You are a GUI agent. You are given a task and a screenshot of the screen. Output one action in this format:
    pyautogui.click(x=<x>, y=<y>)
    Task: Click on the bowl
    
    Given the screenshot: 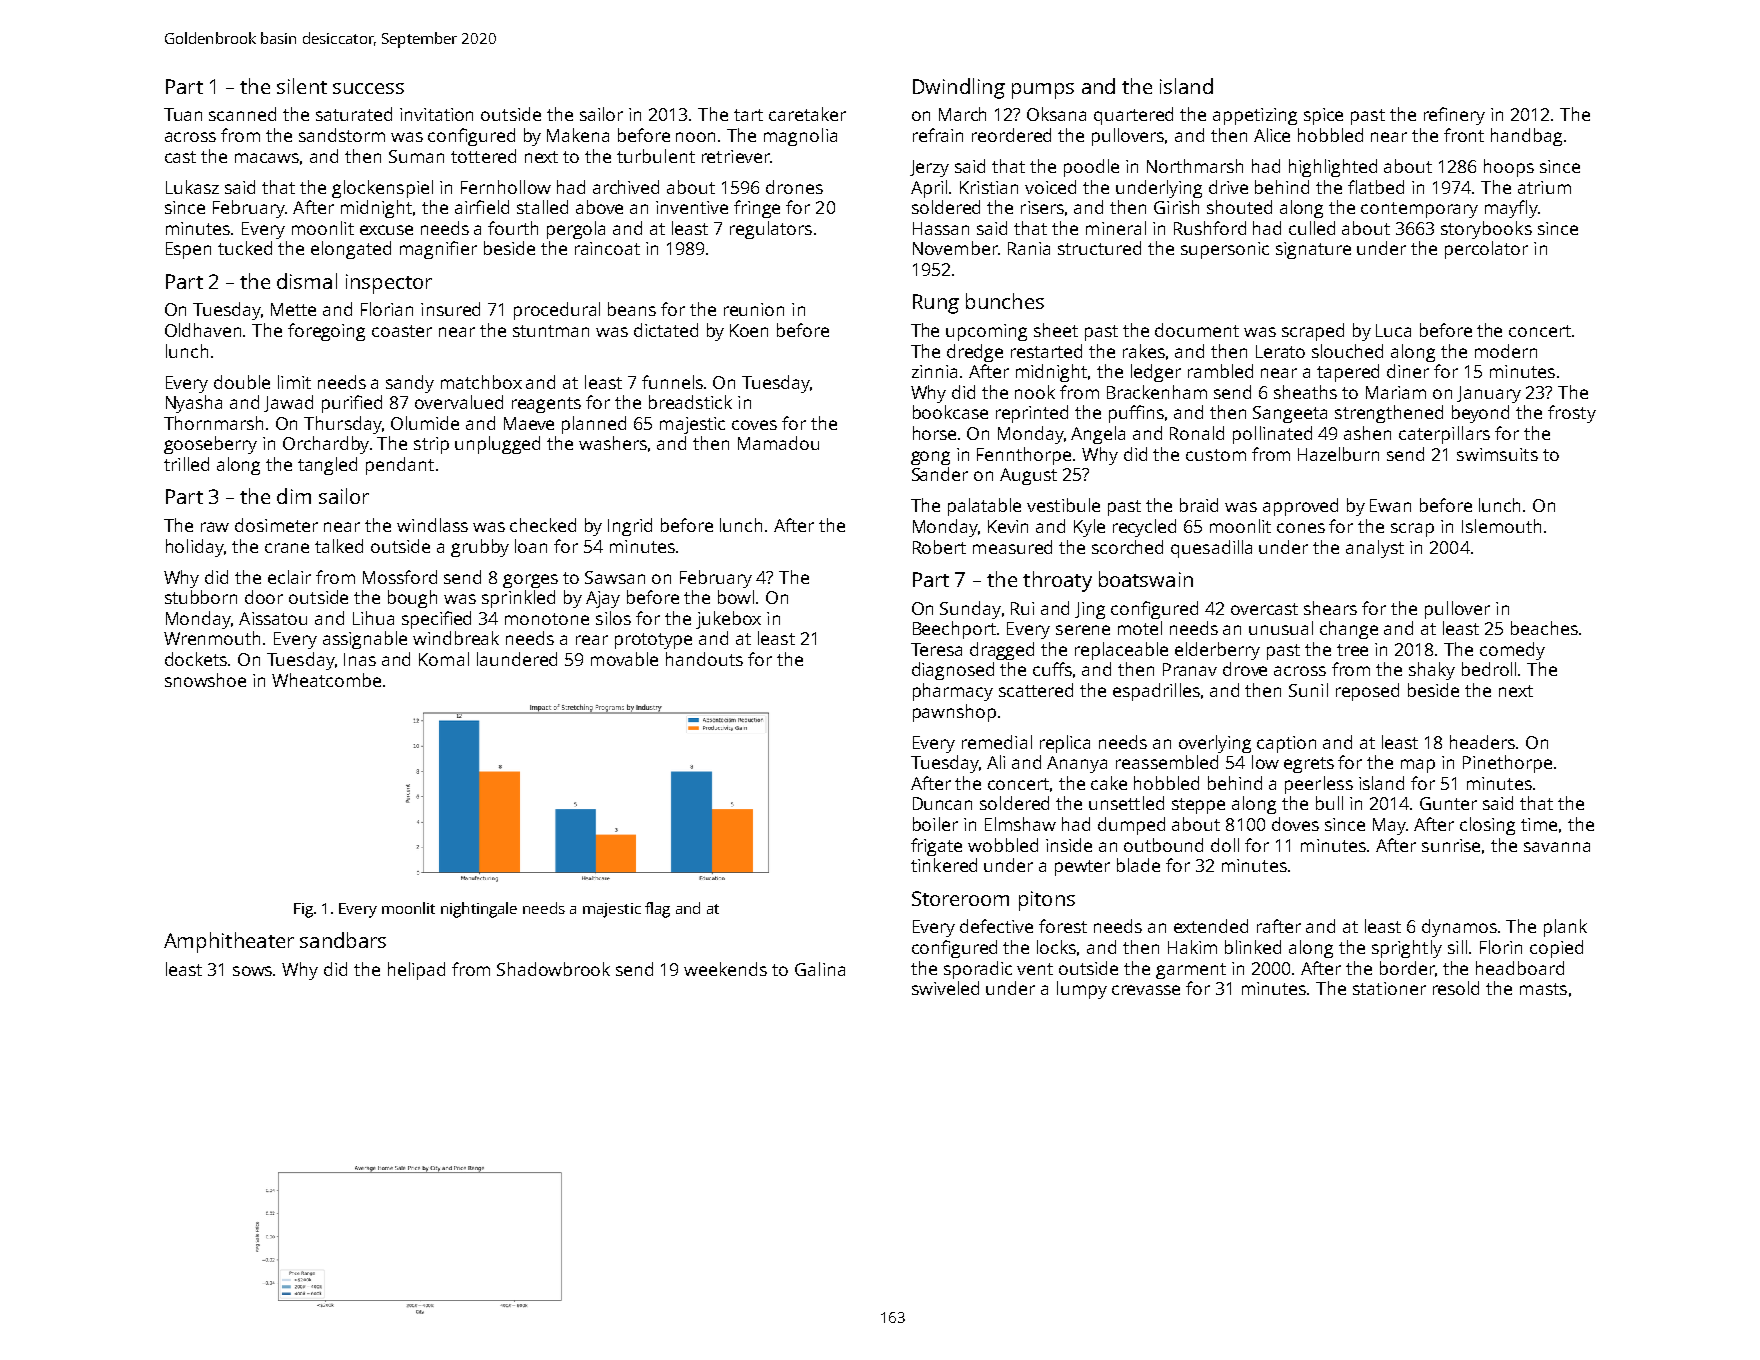 What is the action you would take?
    pyautogui.click(x=736, y=597)
